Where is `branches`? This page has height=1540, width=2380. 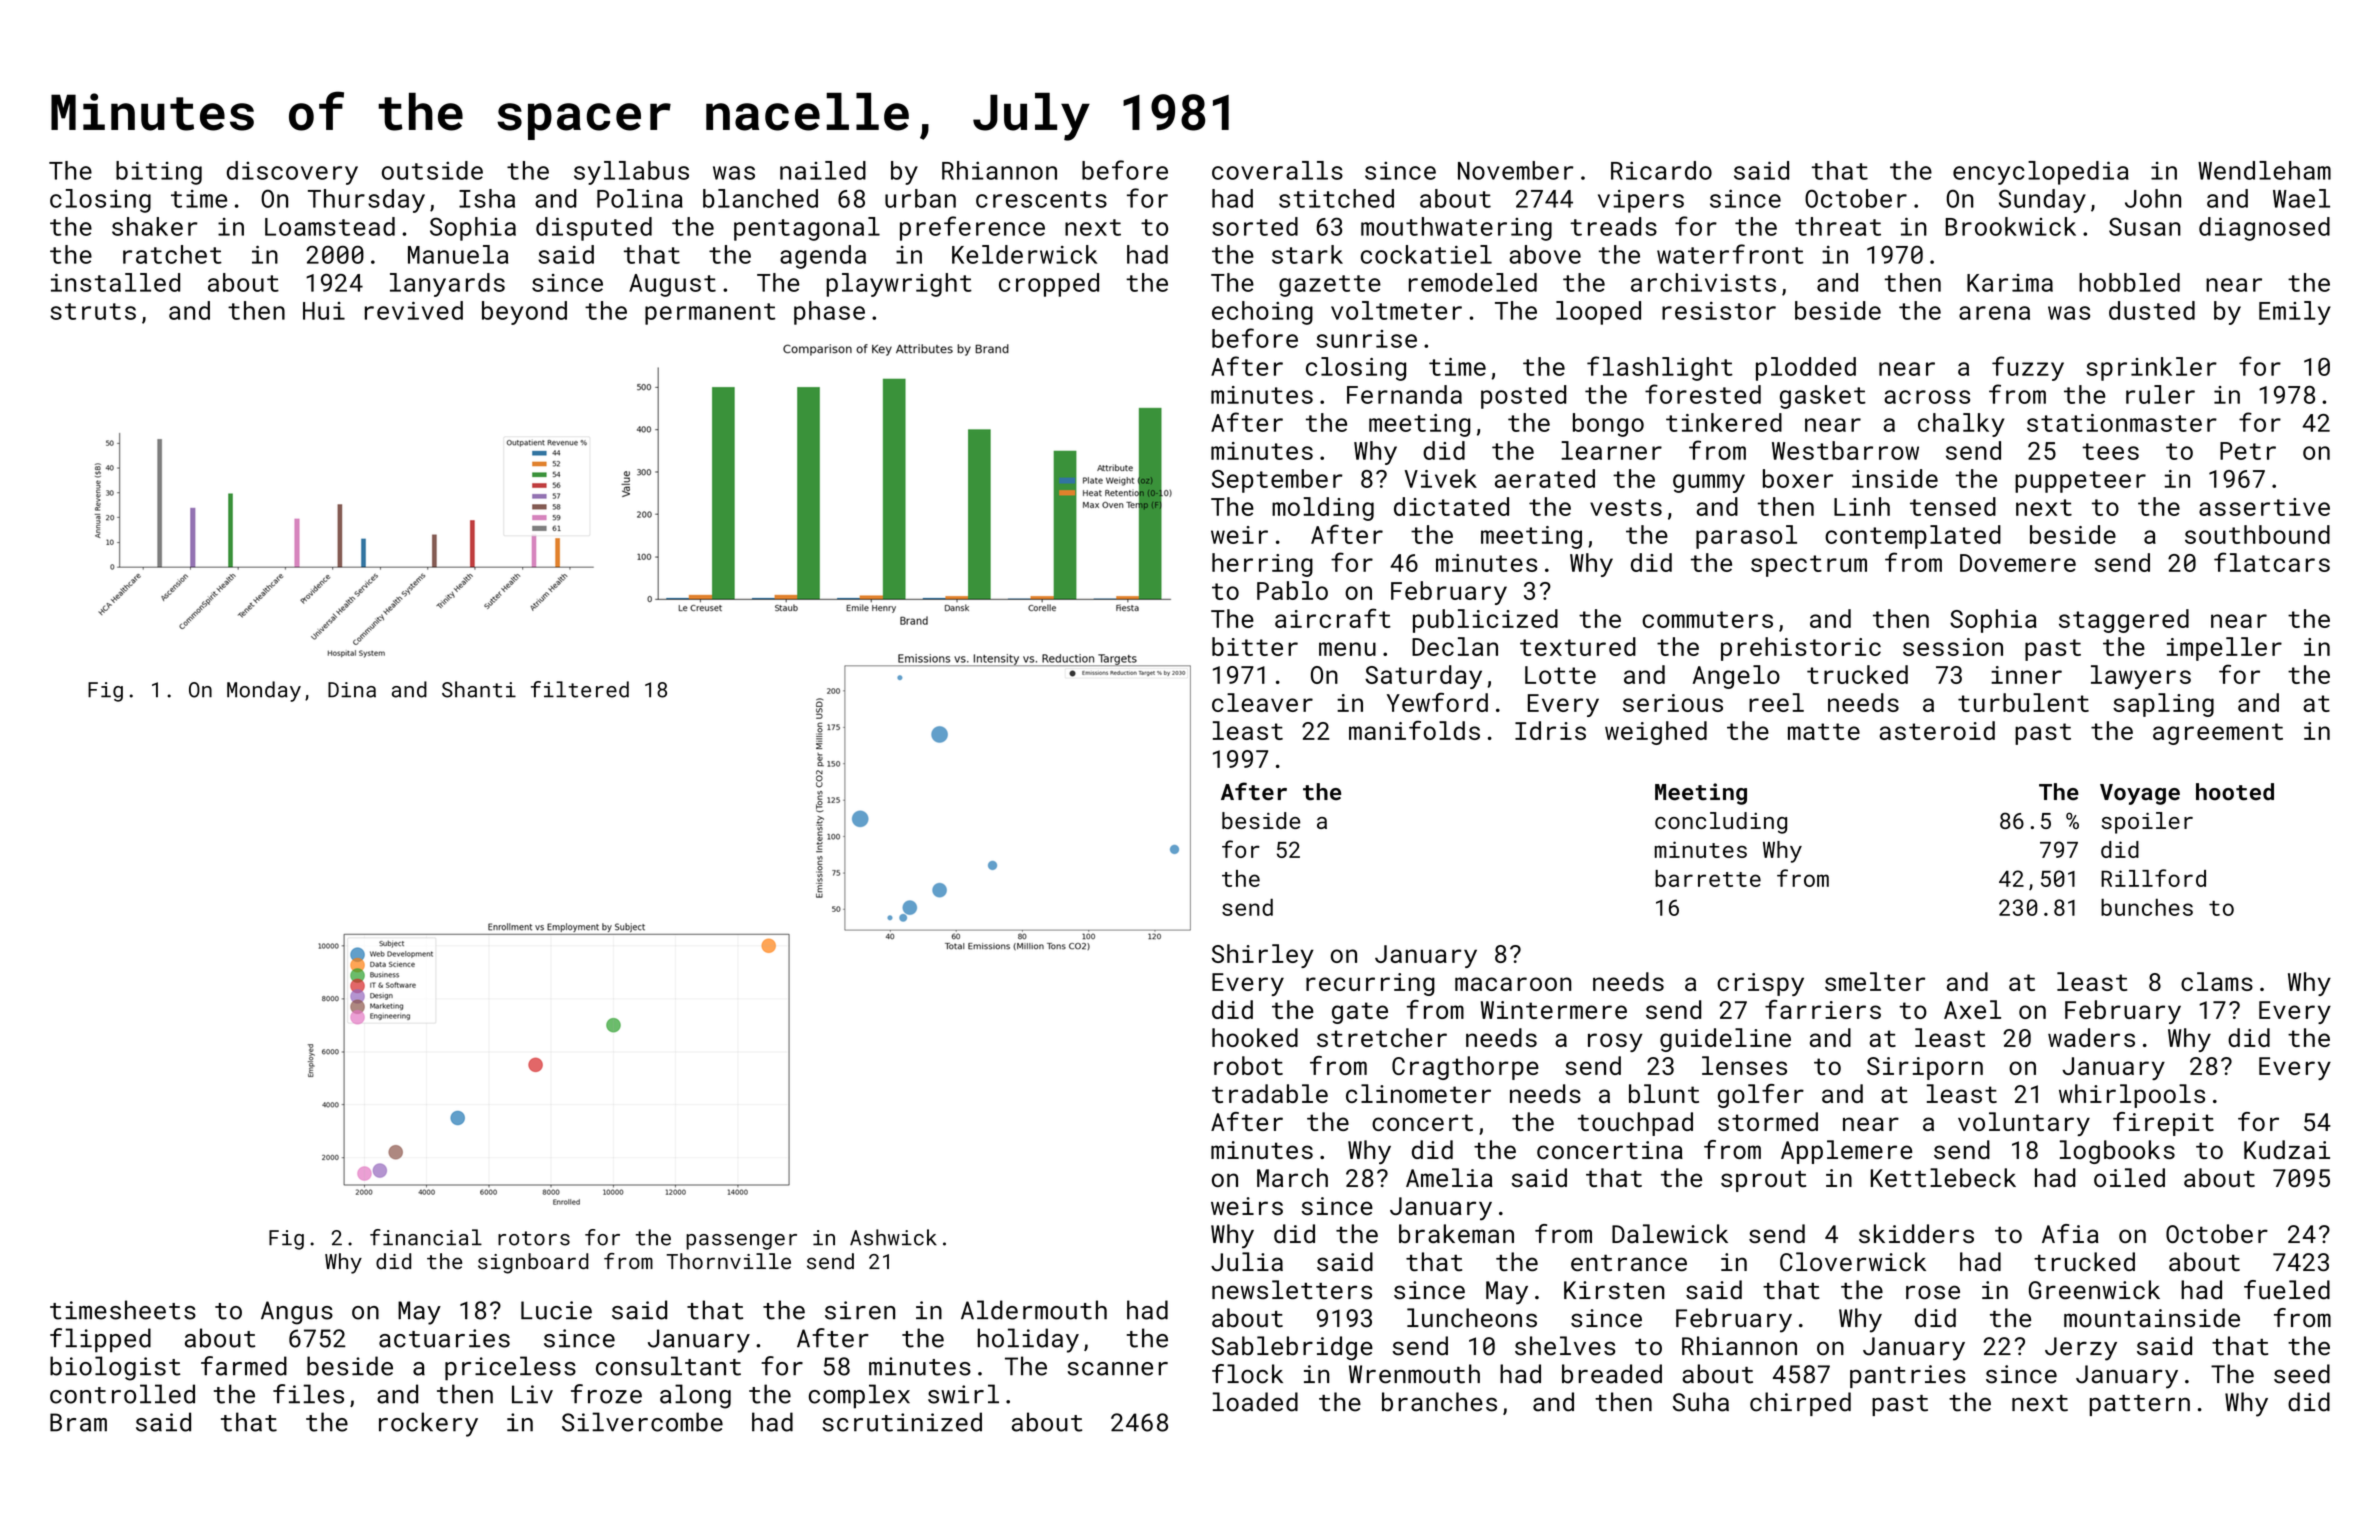
branches is located at coordinates (1439, 1402).
